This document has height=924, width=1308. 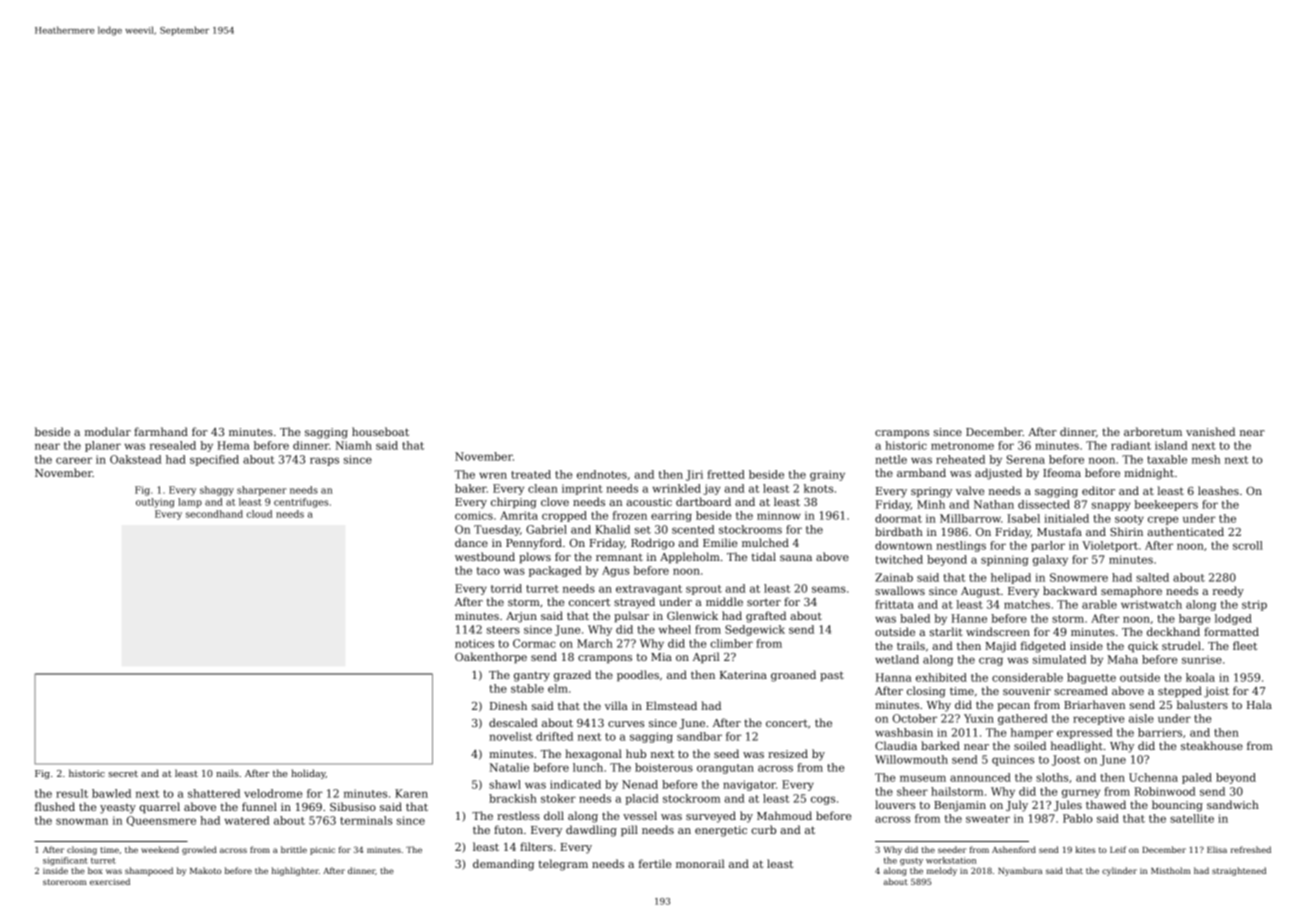 I want to click on crepe, so click(x=1163, y=520).
